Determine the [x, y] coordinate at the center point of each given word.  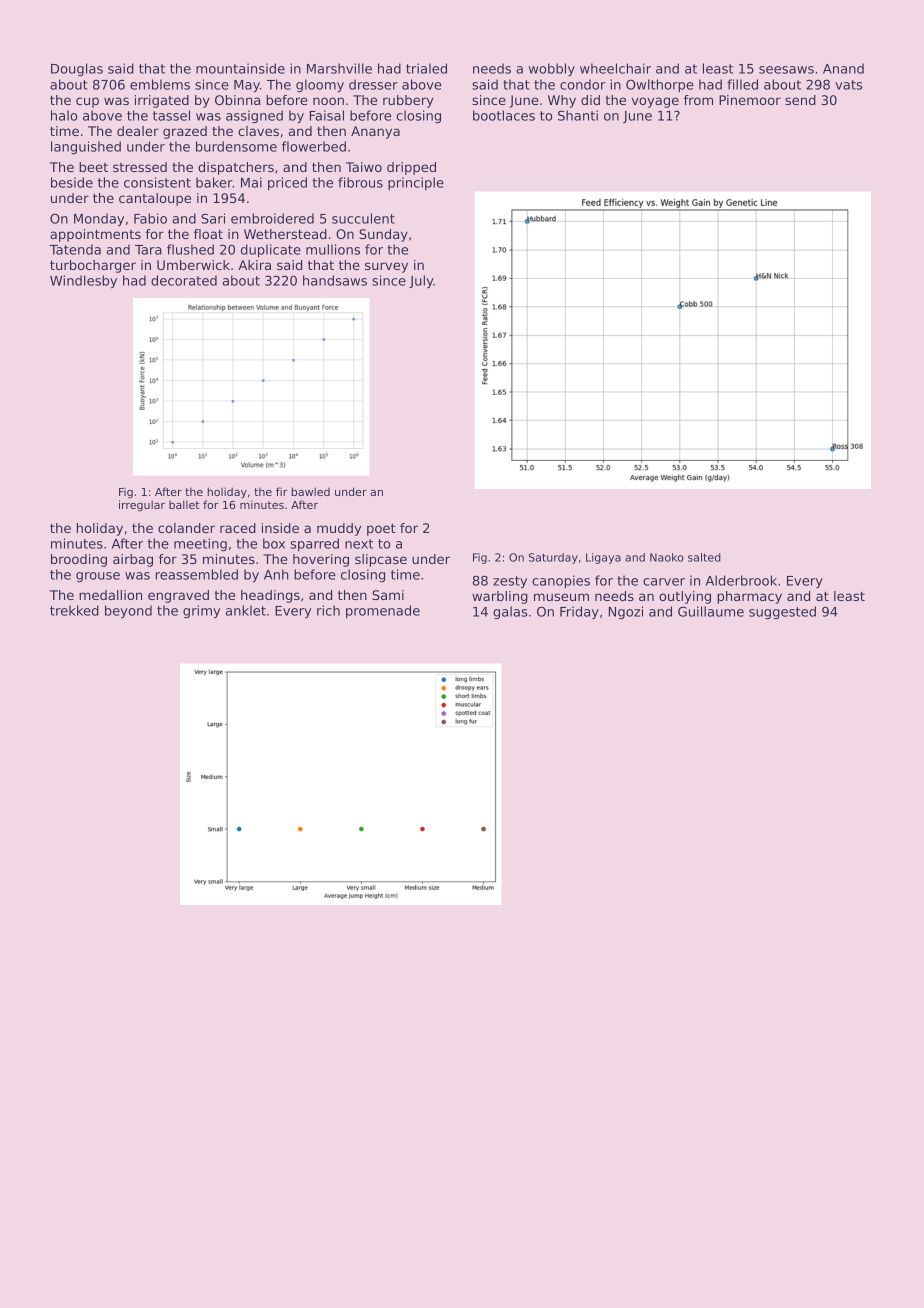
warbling [500, 597]
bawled [311, 491]
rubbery [408, 101]
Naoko [667, 557]
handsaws [335, 280]
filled [742, 84]
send [800, 100]
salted [704, 557]
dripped [411, 168]
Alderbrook [741, 580]
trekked [74, 610]
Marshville [339, 68]
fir [281, 491]
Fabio [150, 218]
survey [386, 267]
